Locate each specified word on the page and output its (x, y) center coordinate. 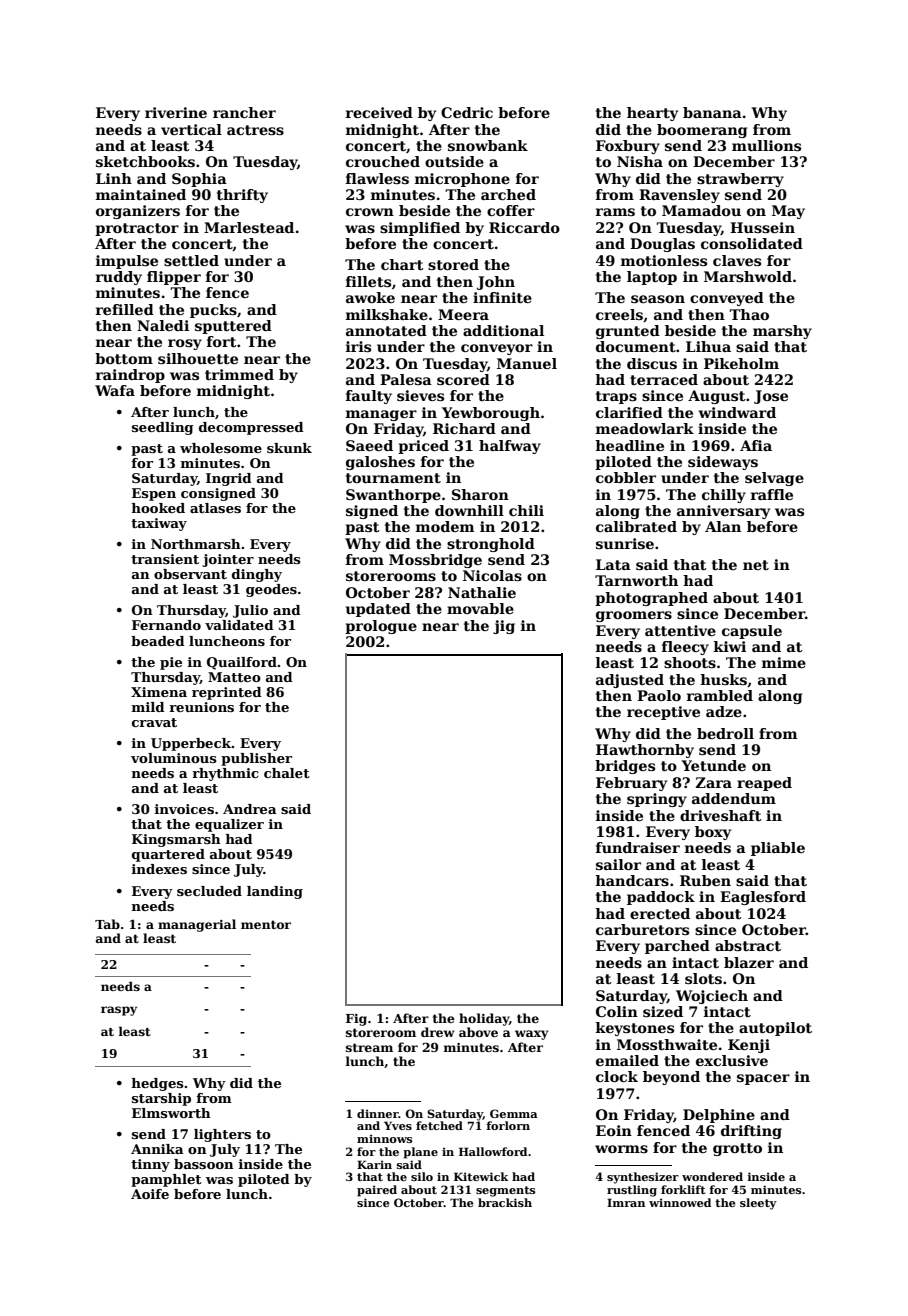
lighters (222, 1135)
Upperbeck (191, 744)
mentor (266, 924)
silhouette (198, 358)
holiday (484, 1019)
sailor (618, 864)
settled (191, 260)
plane (420, 1153)
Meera (463, 314)
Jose (771, 397)
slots (703, 978)
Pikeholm (741, 363)
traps (616, 397)
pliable (778, 849)
